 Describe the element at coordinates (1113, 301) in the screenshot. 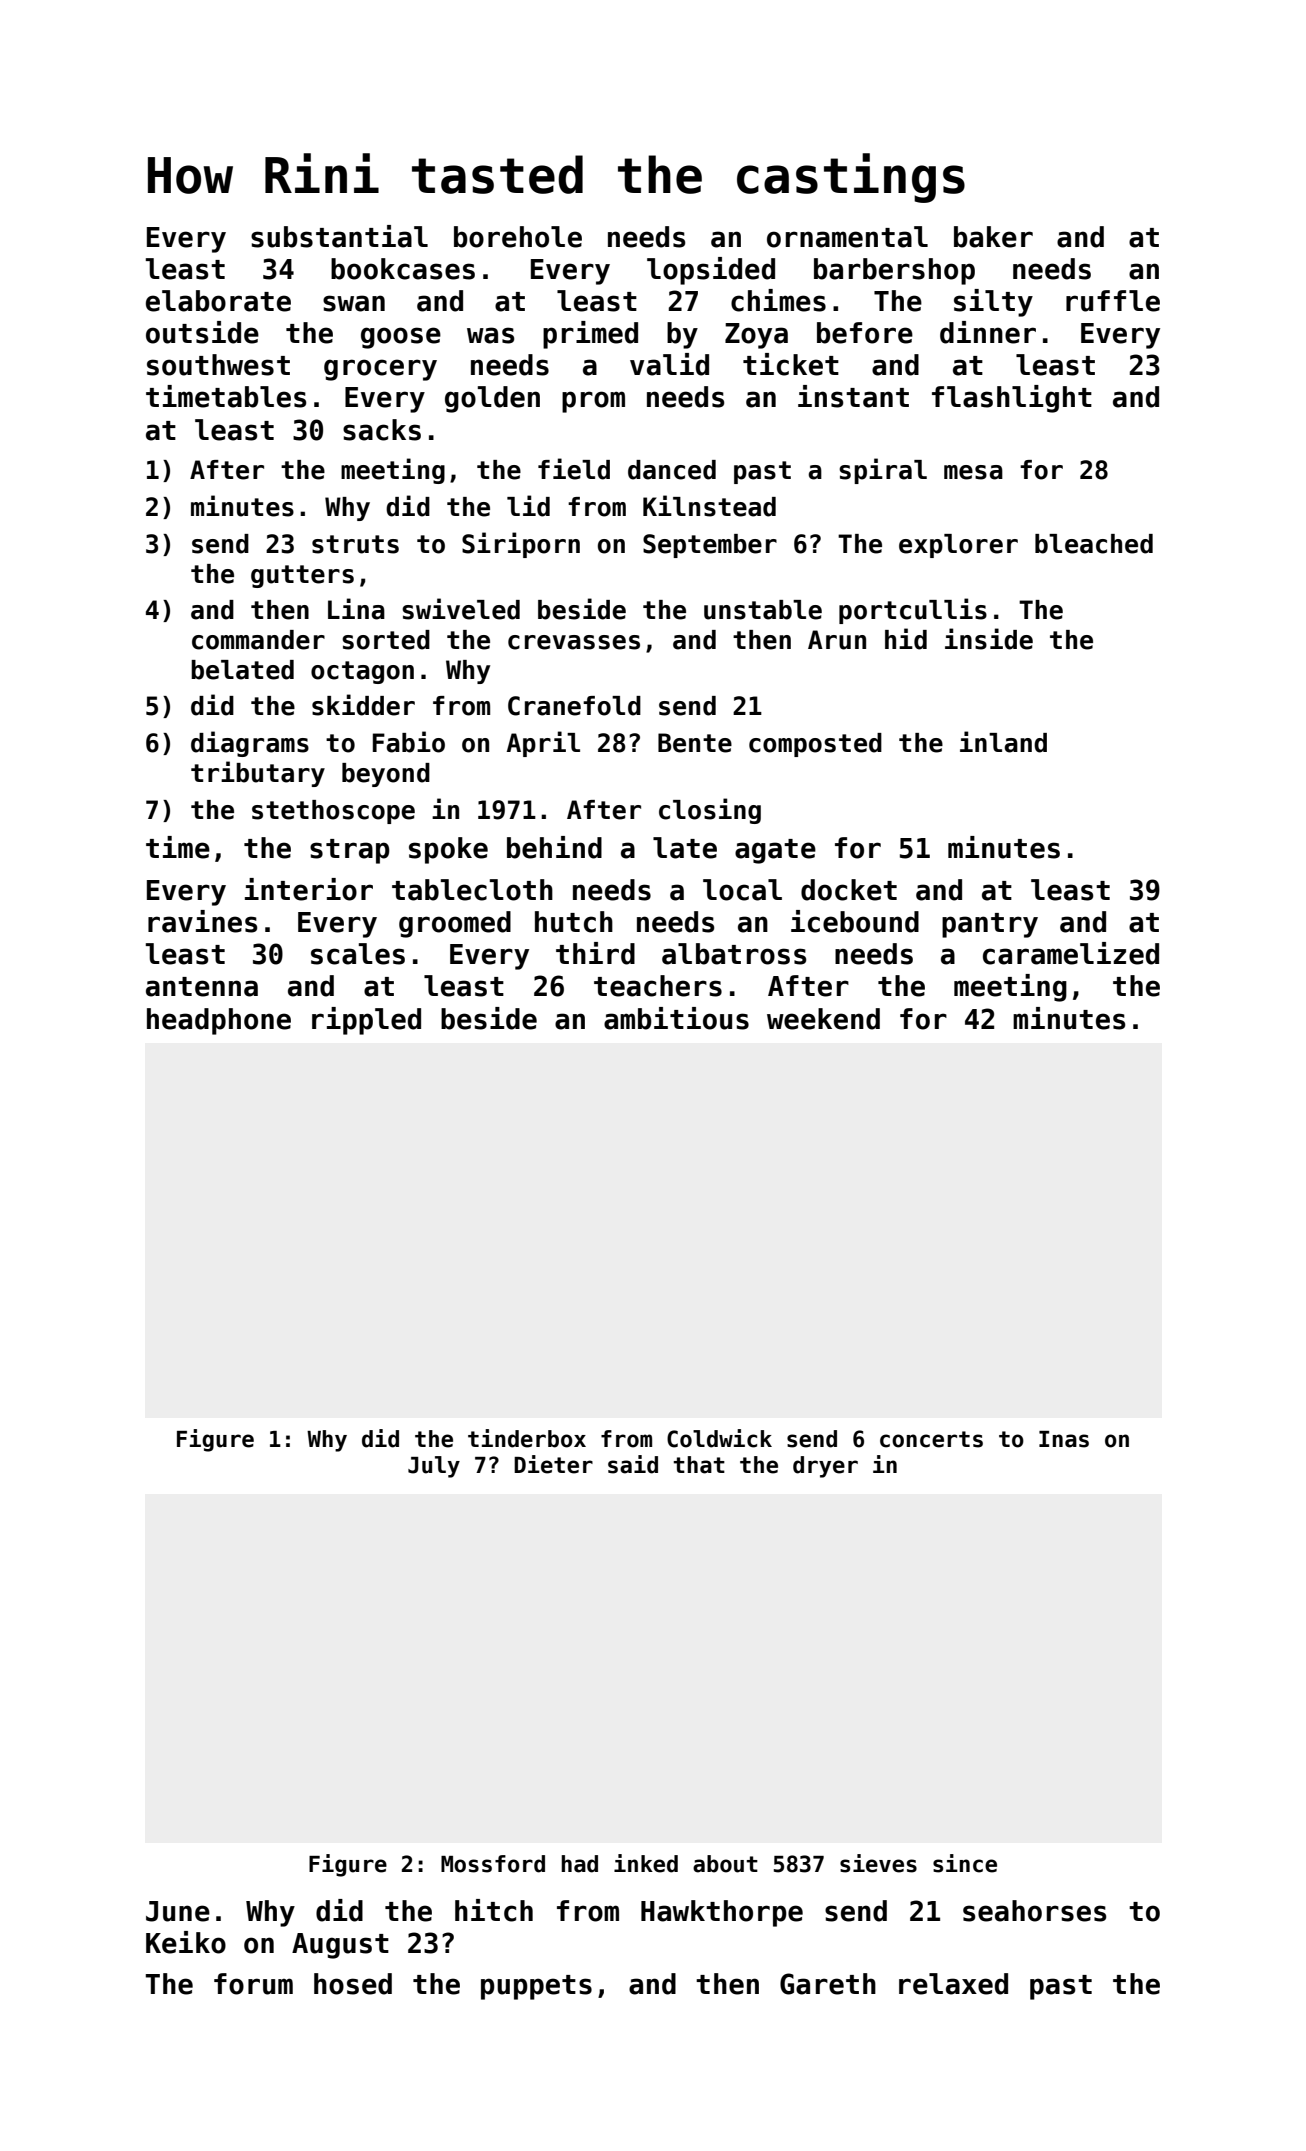

I see `ruffle` at that location.
